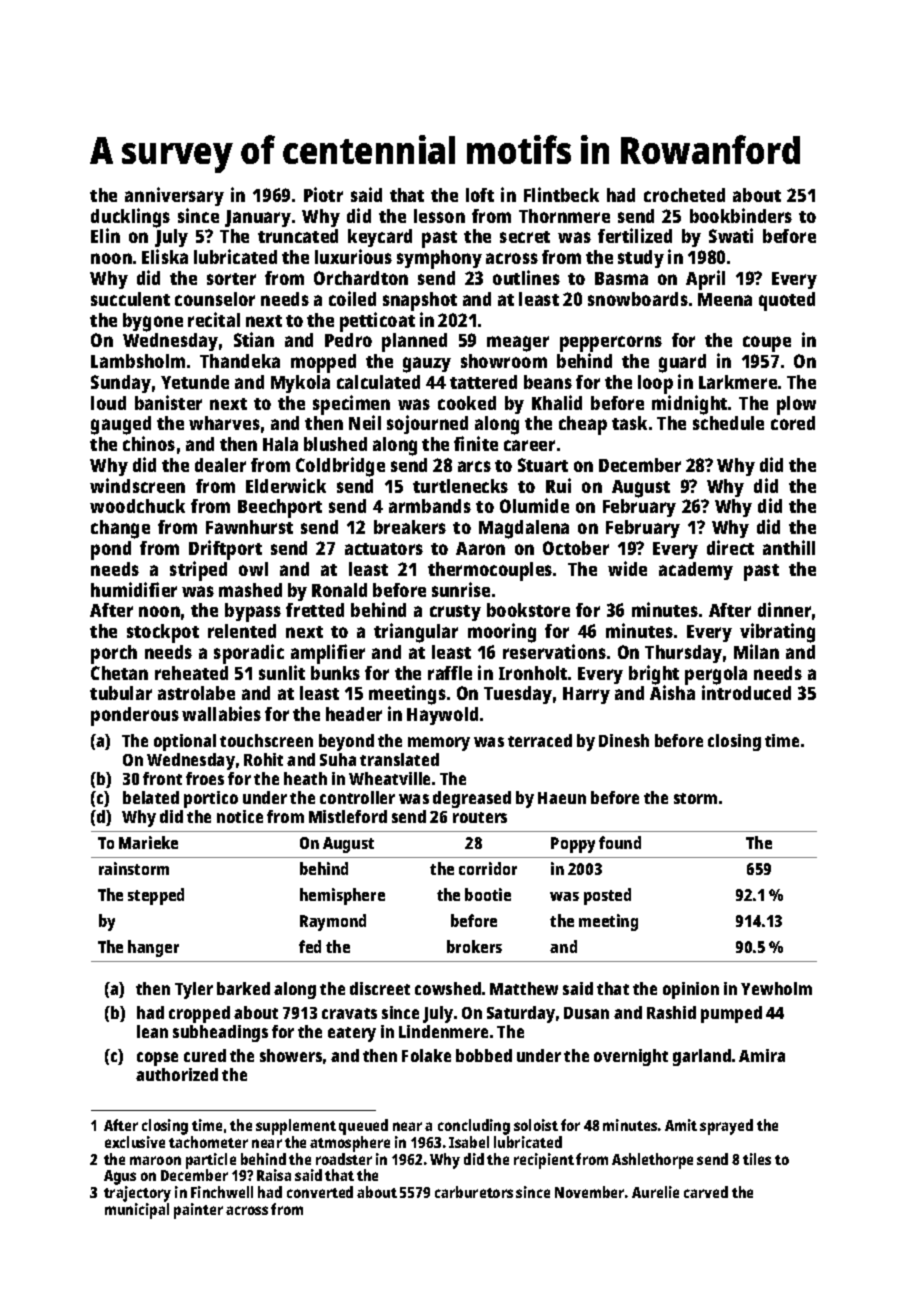  I want to click on plow, so click(796, 405).
